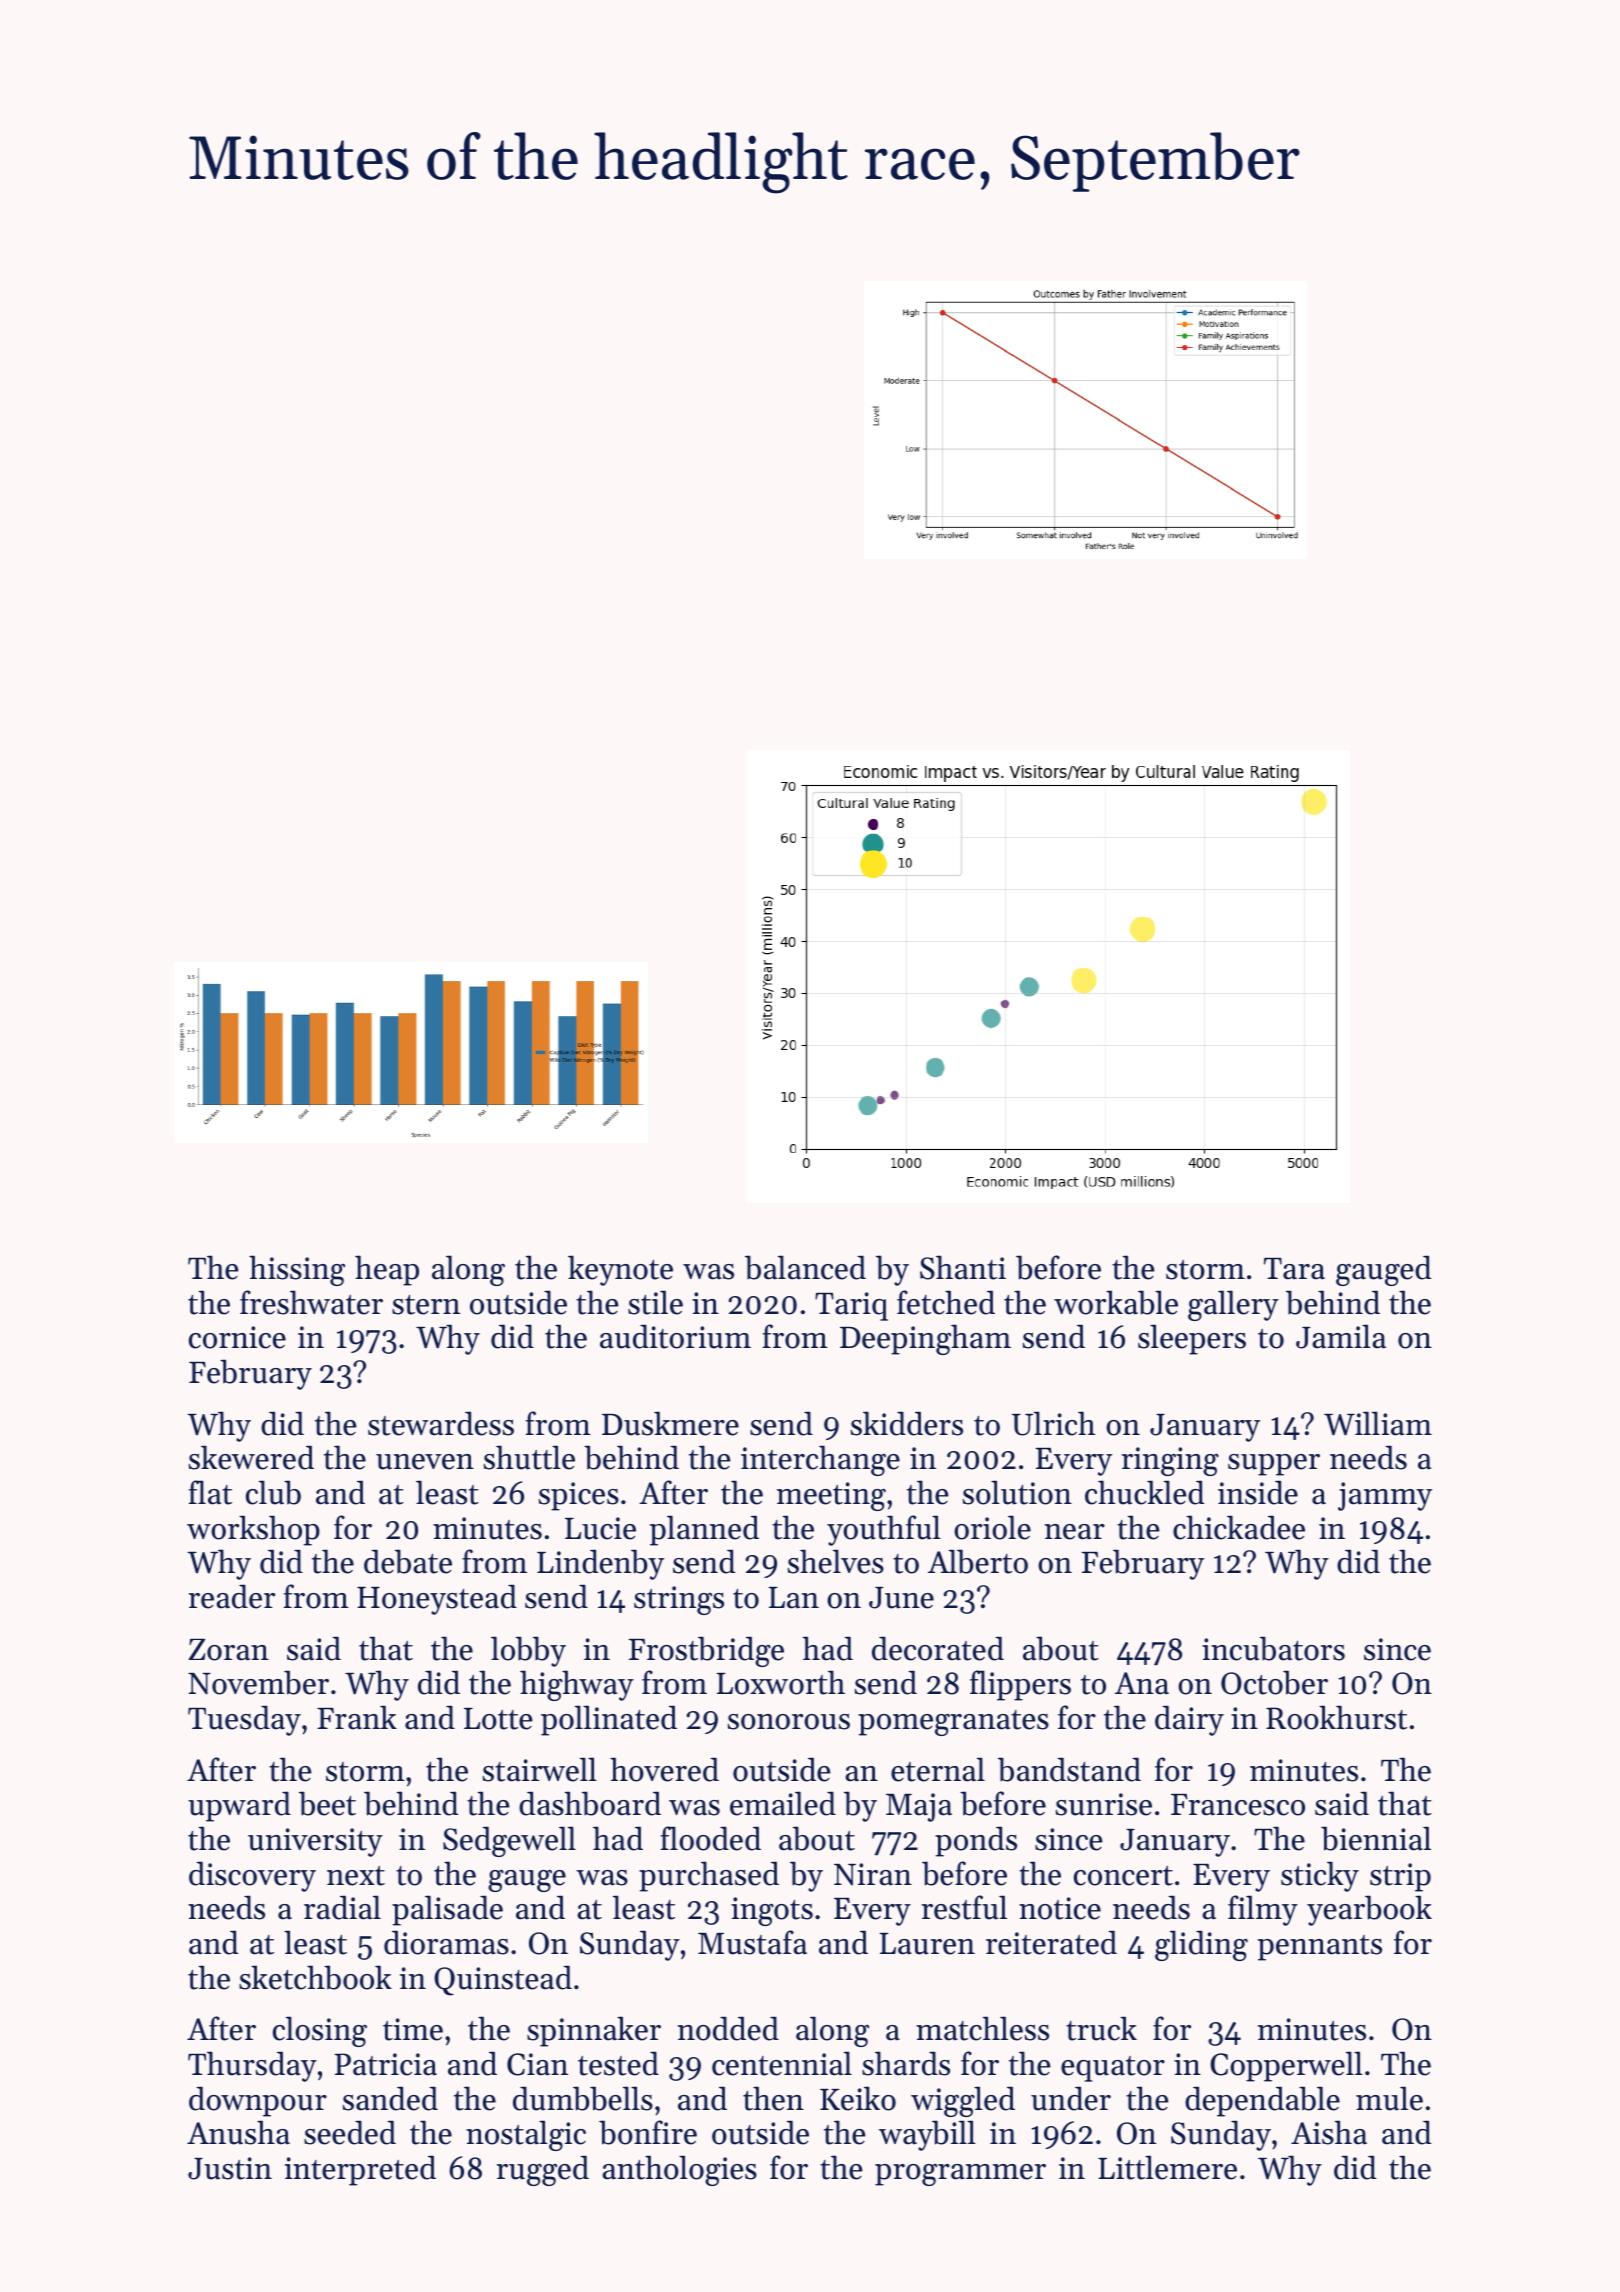  I want to click on cornice, so click(237, 1337).
